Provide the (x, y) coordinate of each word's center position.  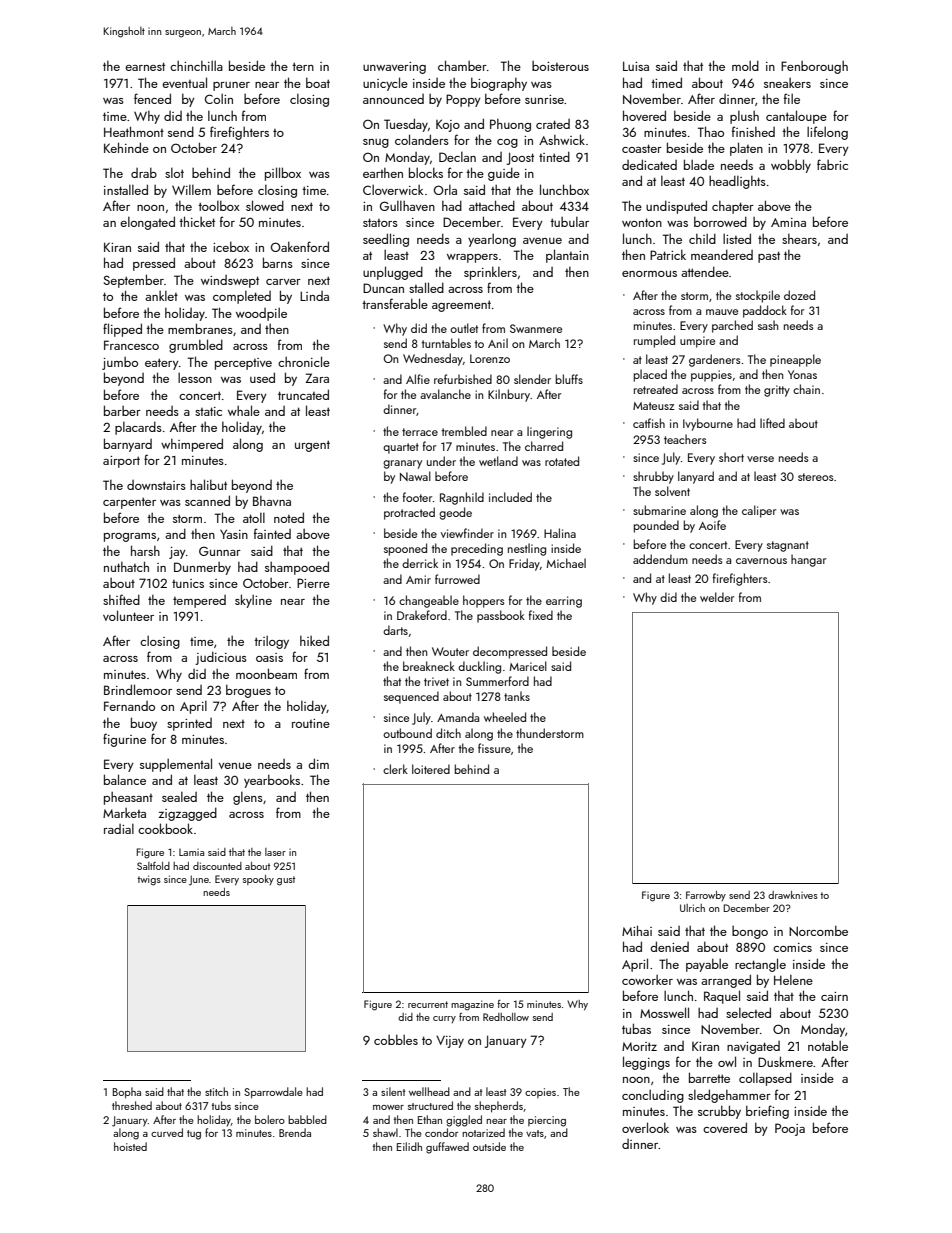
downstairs (156, 485)
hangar (808, 560)
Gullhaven (407, 206)
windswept (230, 281)
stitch (216, 1091)
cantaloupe (796, 117)
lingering (549, 432)
